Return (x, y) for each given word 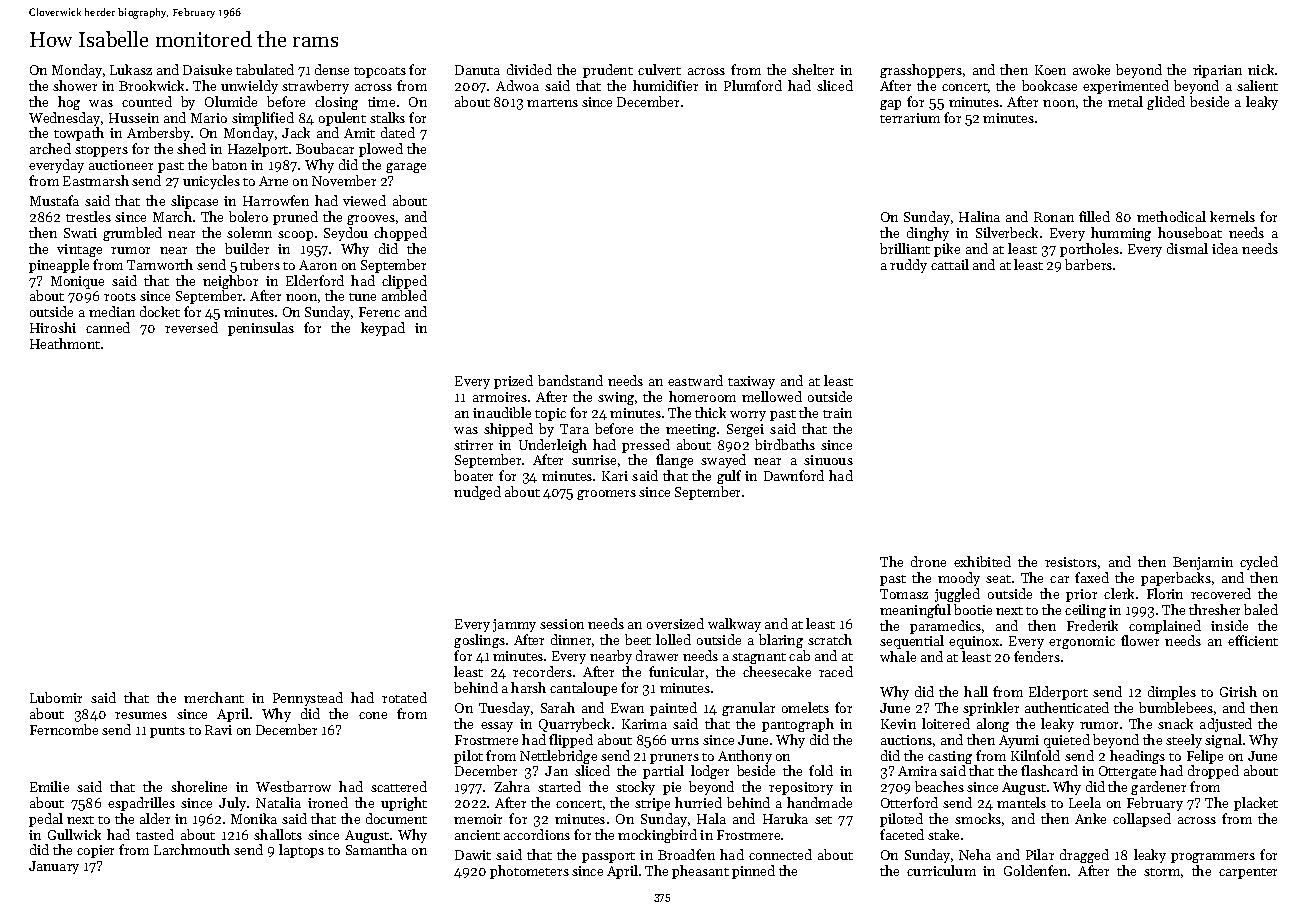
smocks (978, 818)
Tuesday (504, 709)
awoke (1091, 69)
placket (1256, 804)
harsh (528, 687)
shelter (813, 69)
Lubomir (56, 697)
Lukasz (131, 69)
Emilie (49, 786)
